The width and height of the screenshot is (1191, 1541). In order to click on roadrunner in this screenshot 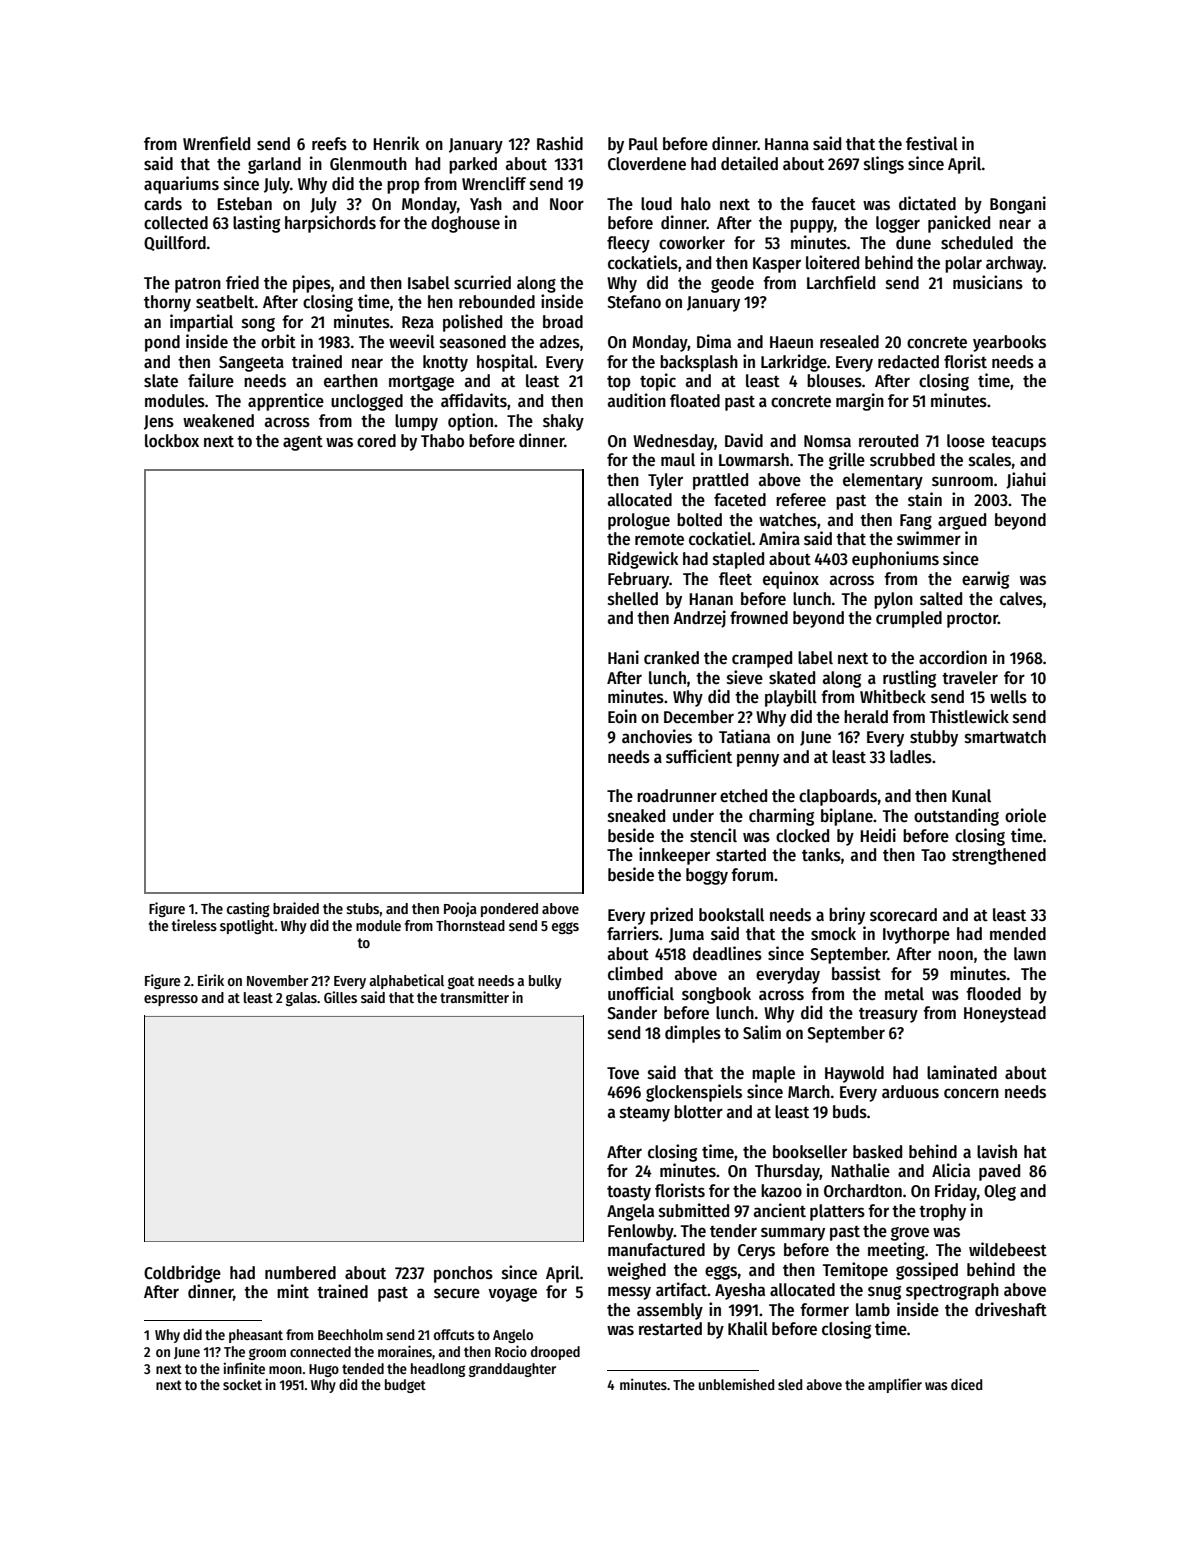, I will do `click(677, 796)`.
